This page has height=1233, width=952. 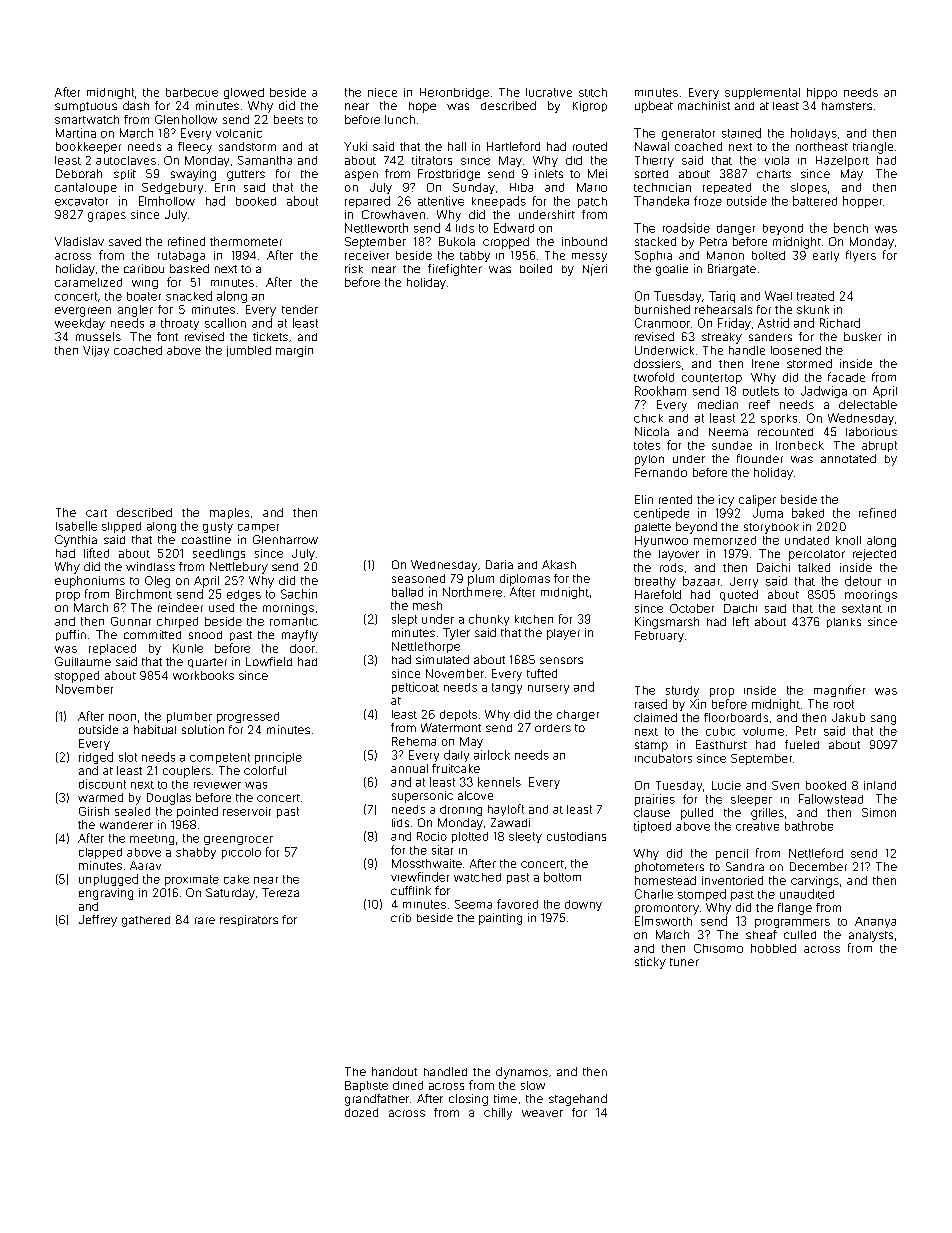 I want to click on analysts, so click(x=871, y=936).
